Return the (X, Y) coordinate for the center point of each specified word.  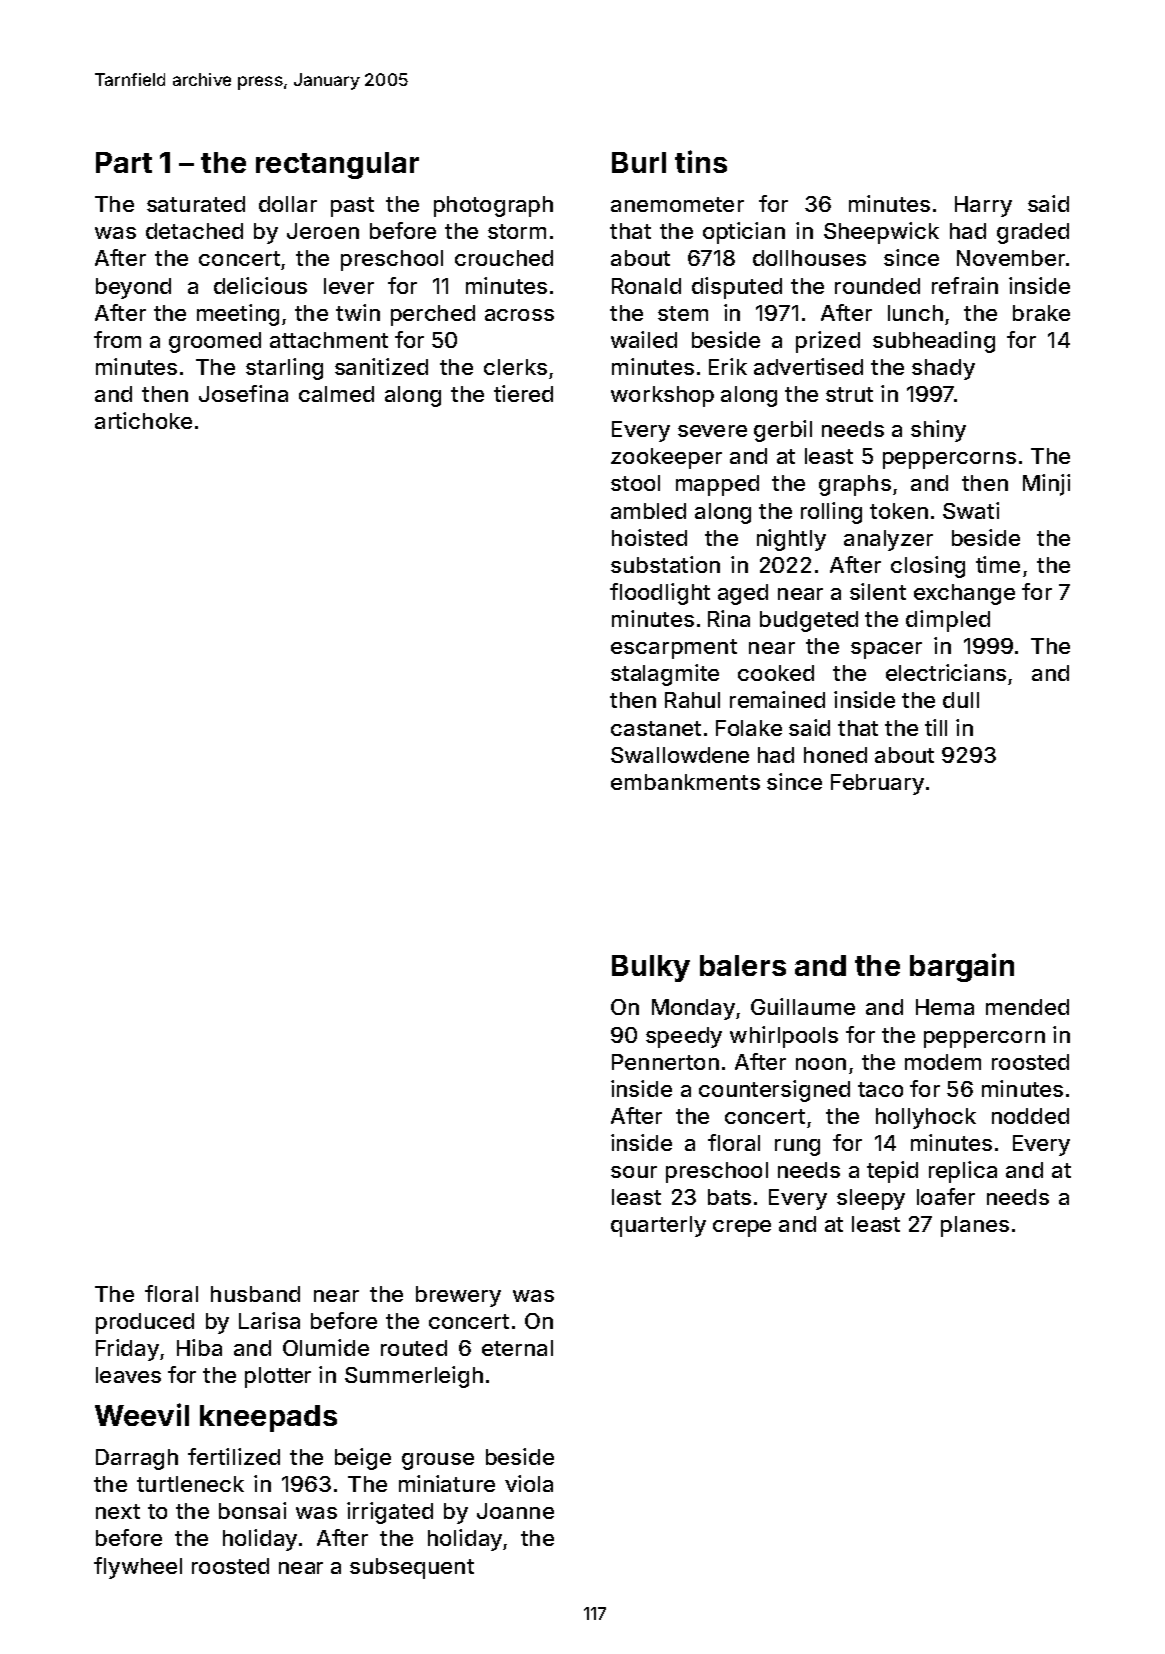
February (877, 784)
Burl (639, 162)
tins (701, 161)
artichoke (143, 420)
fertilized (234, 1456)
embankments (685, 782)
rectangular (337, 165)
